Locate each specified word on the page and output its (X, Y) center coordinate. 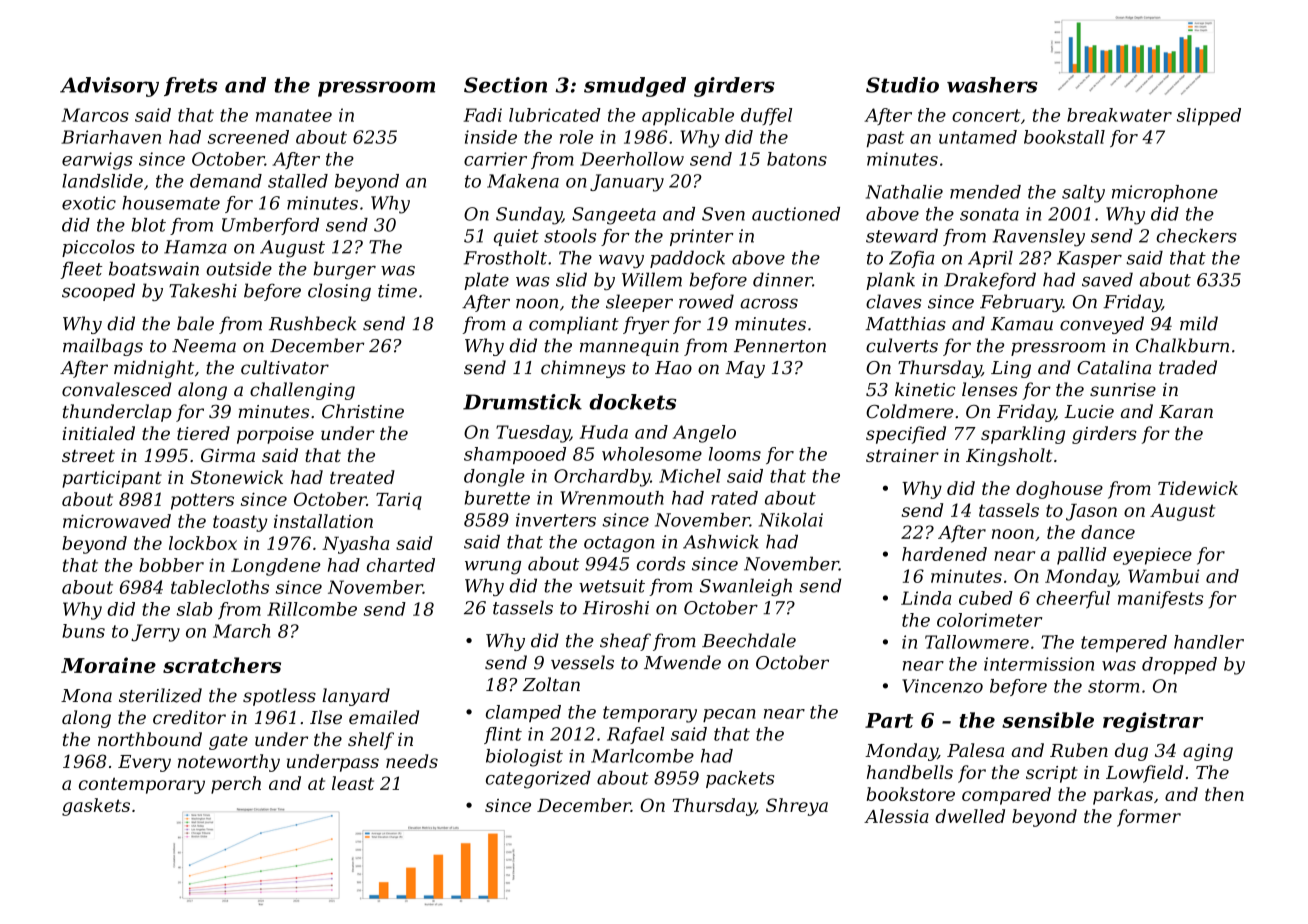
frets (190, 86)
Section (505, 85)
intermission (1039, 664)
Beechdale (749, 640)
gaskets (96, 807)
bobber (171, 565)
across (769, 303)
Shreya (797, 807)
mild (1199, 323)
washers (992, 85)
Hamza (195, 247)
